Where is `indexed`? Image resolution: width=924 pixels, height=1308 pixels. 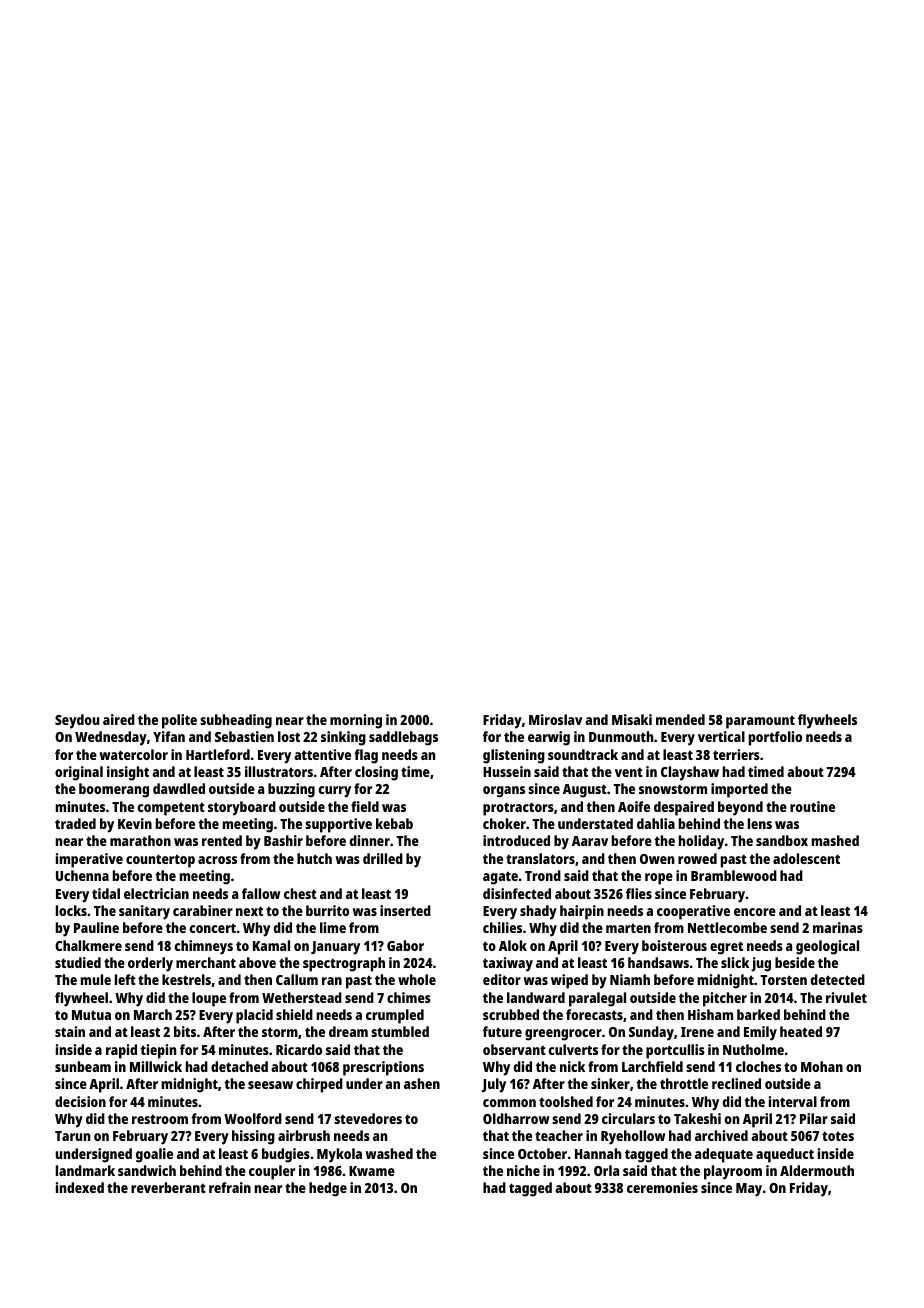 indexed is located at coordinates (80, 1187).
